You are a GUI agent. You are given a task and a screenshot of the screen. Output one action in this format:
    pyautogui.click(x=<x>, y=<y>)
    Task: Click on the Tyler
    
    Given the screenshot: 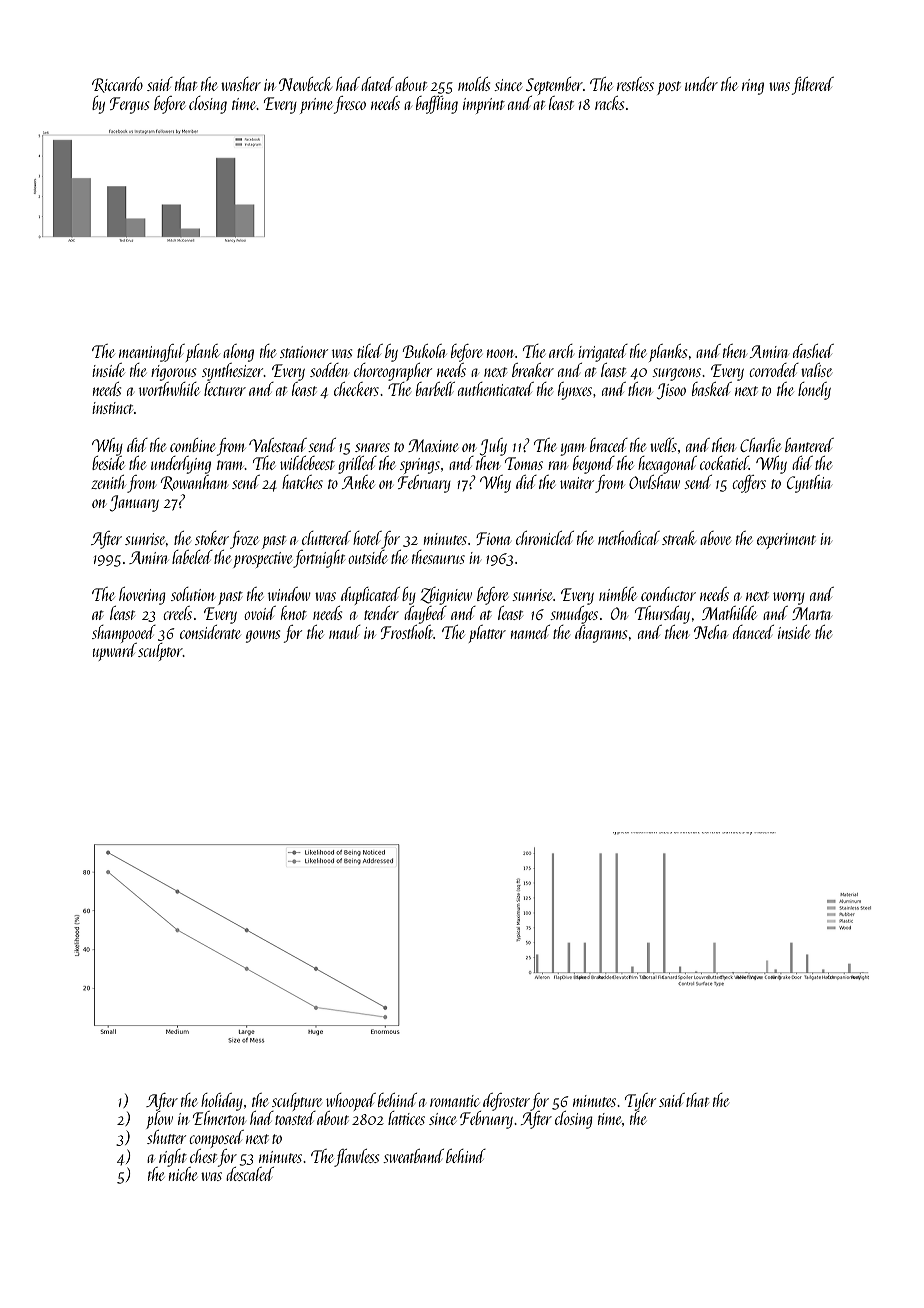 What is the action you would take?
    pyautogui.click(x=640, y=1102)
